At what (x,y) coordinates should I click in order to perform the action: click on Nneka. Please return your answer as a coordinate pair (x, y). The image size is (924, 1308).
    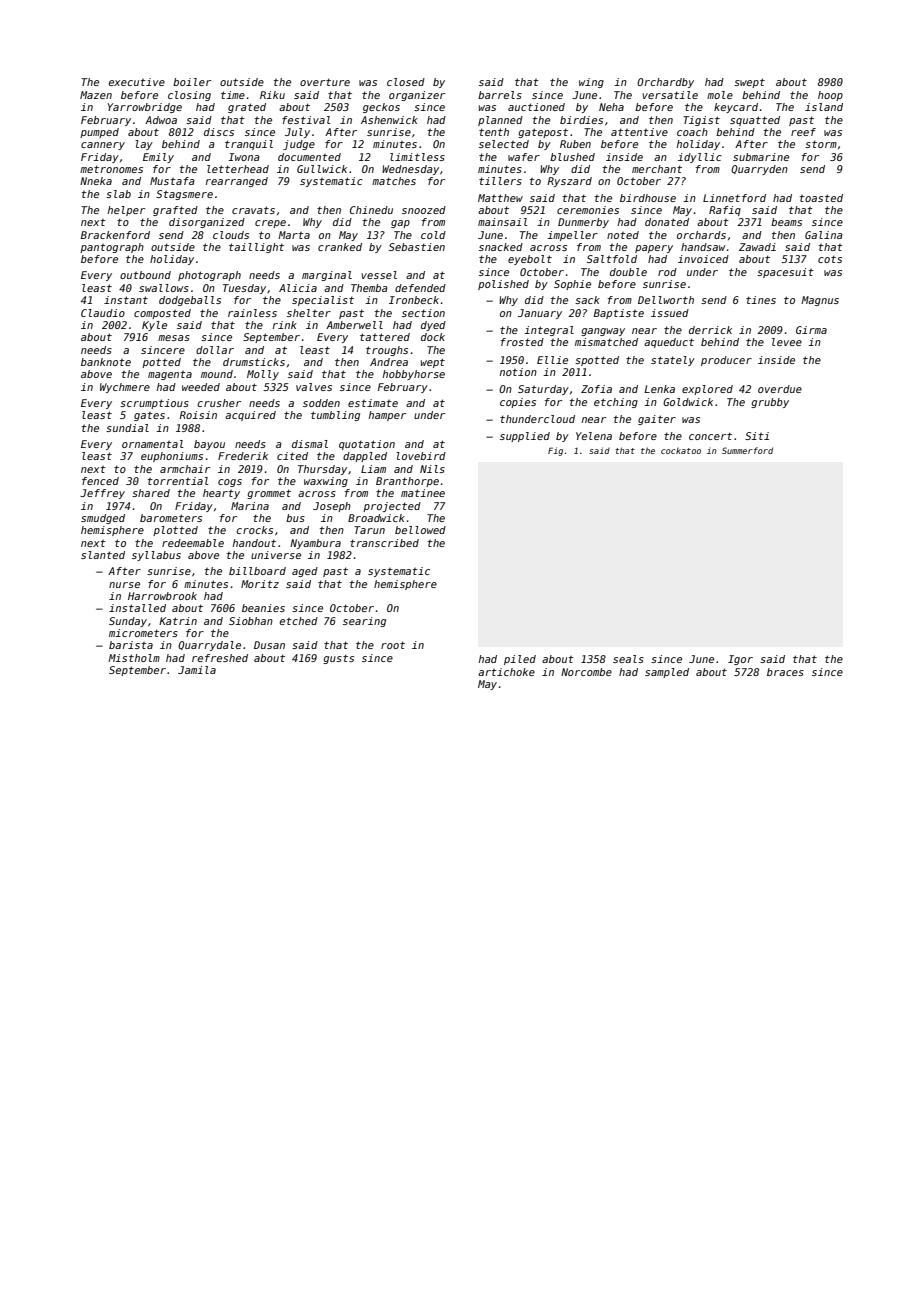
    Looking at the image, I should click on (96, 181).
